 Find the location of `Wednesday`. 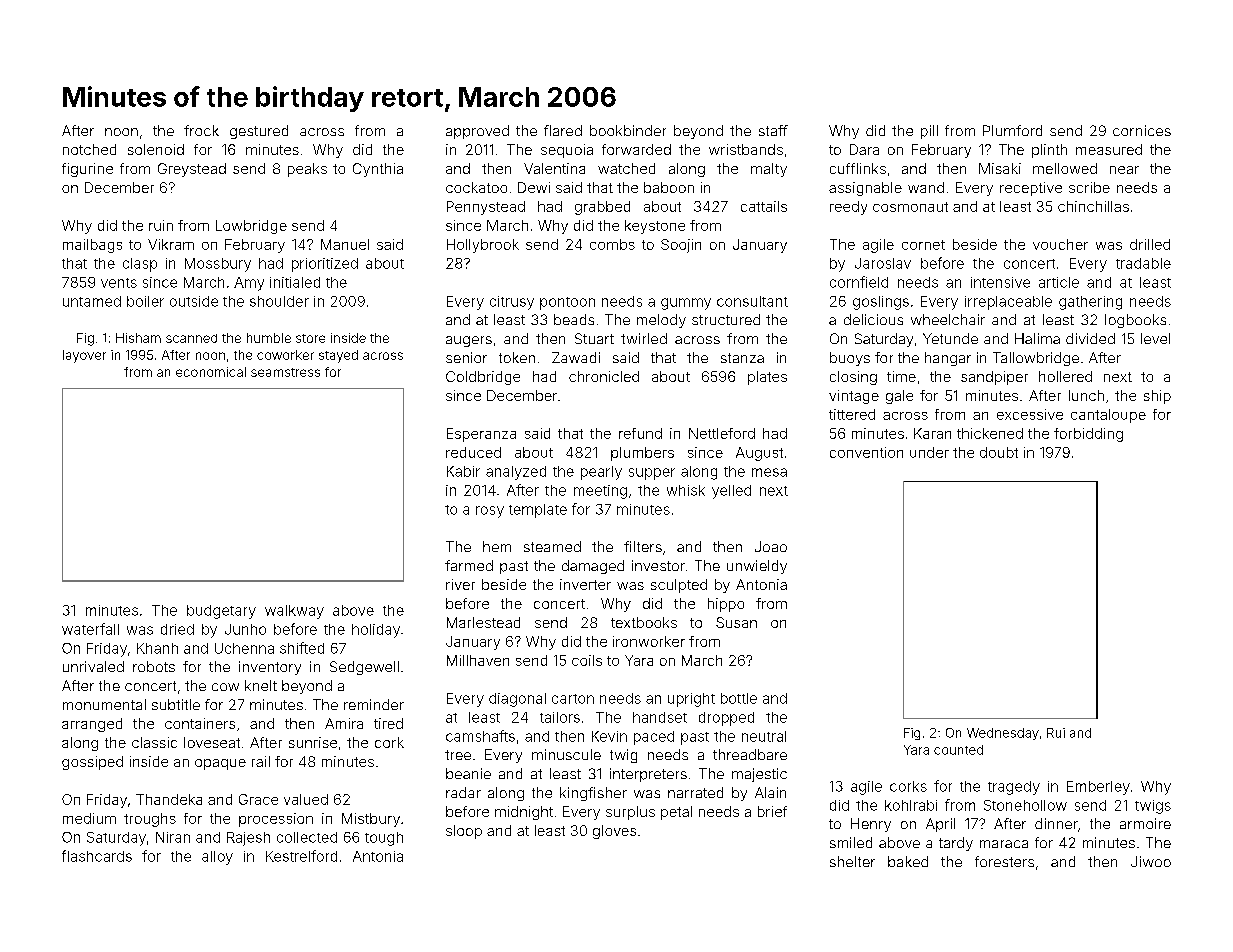

Wednesday is located at coordinates (1003, 734).
